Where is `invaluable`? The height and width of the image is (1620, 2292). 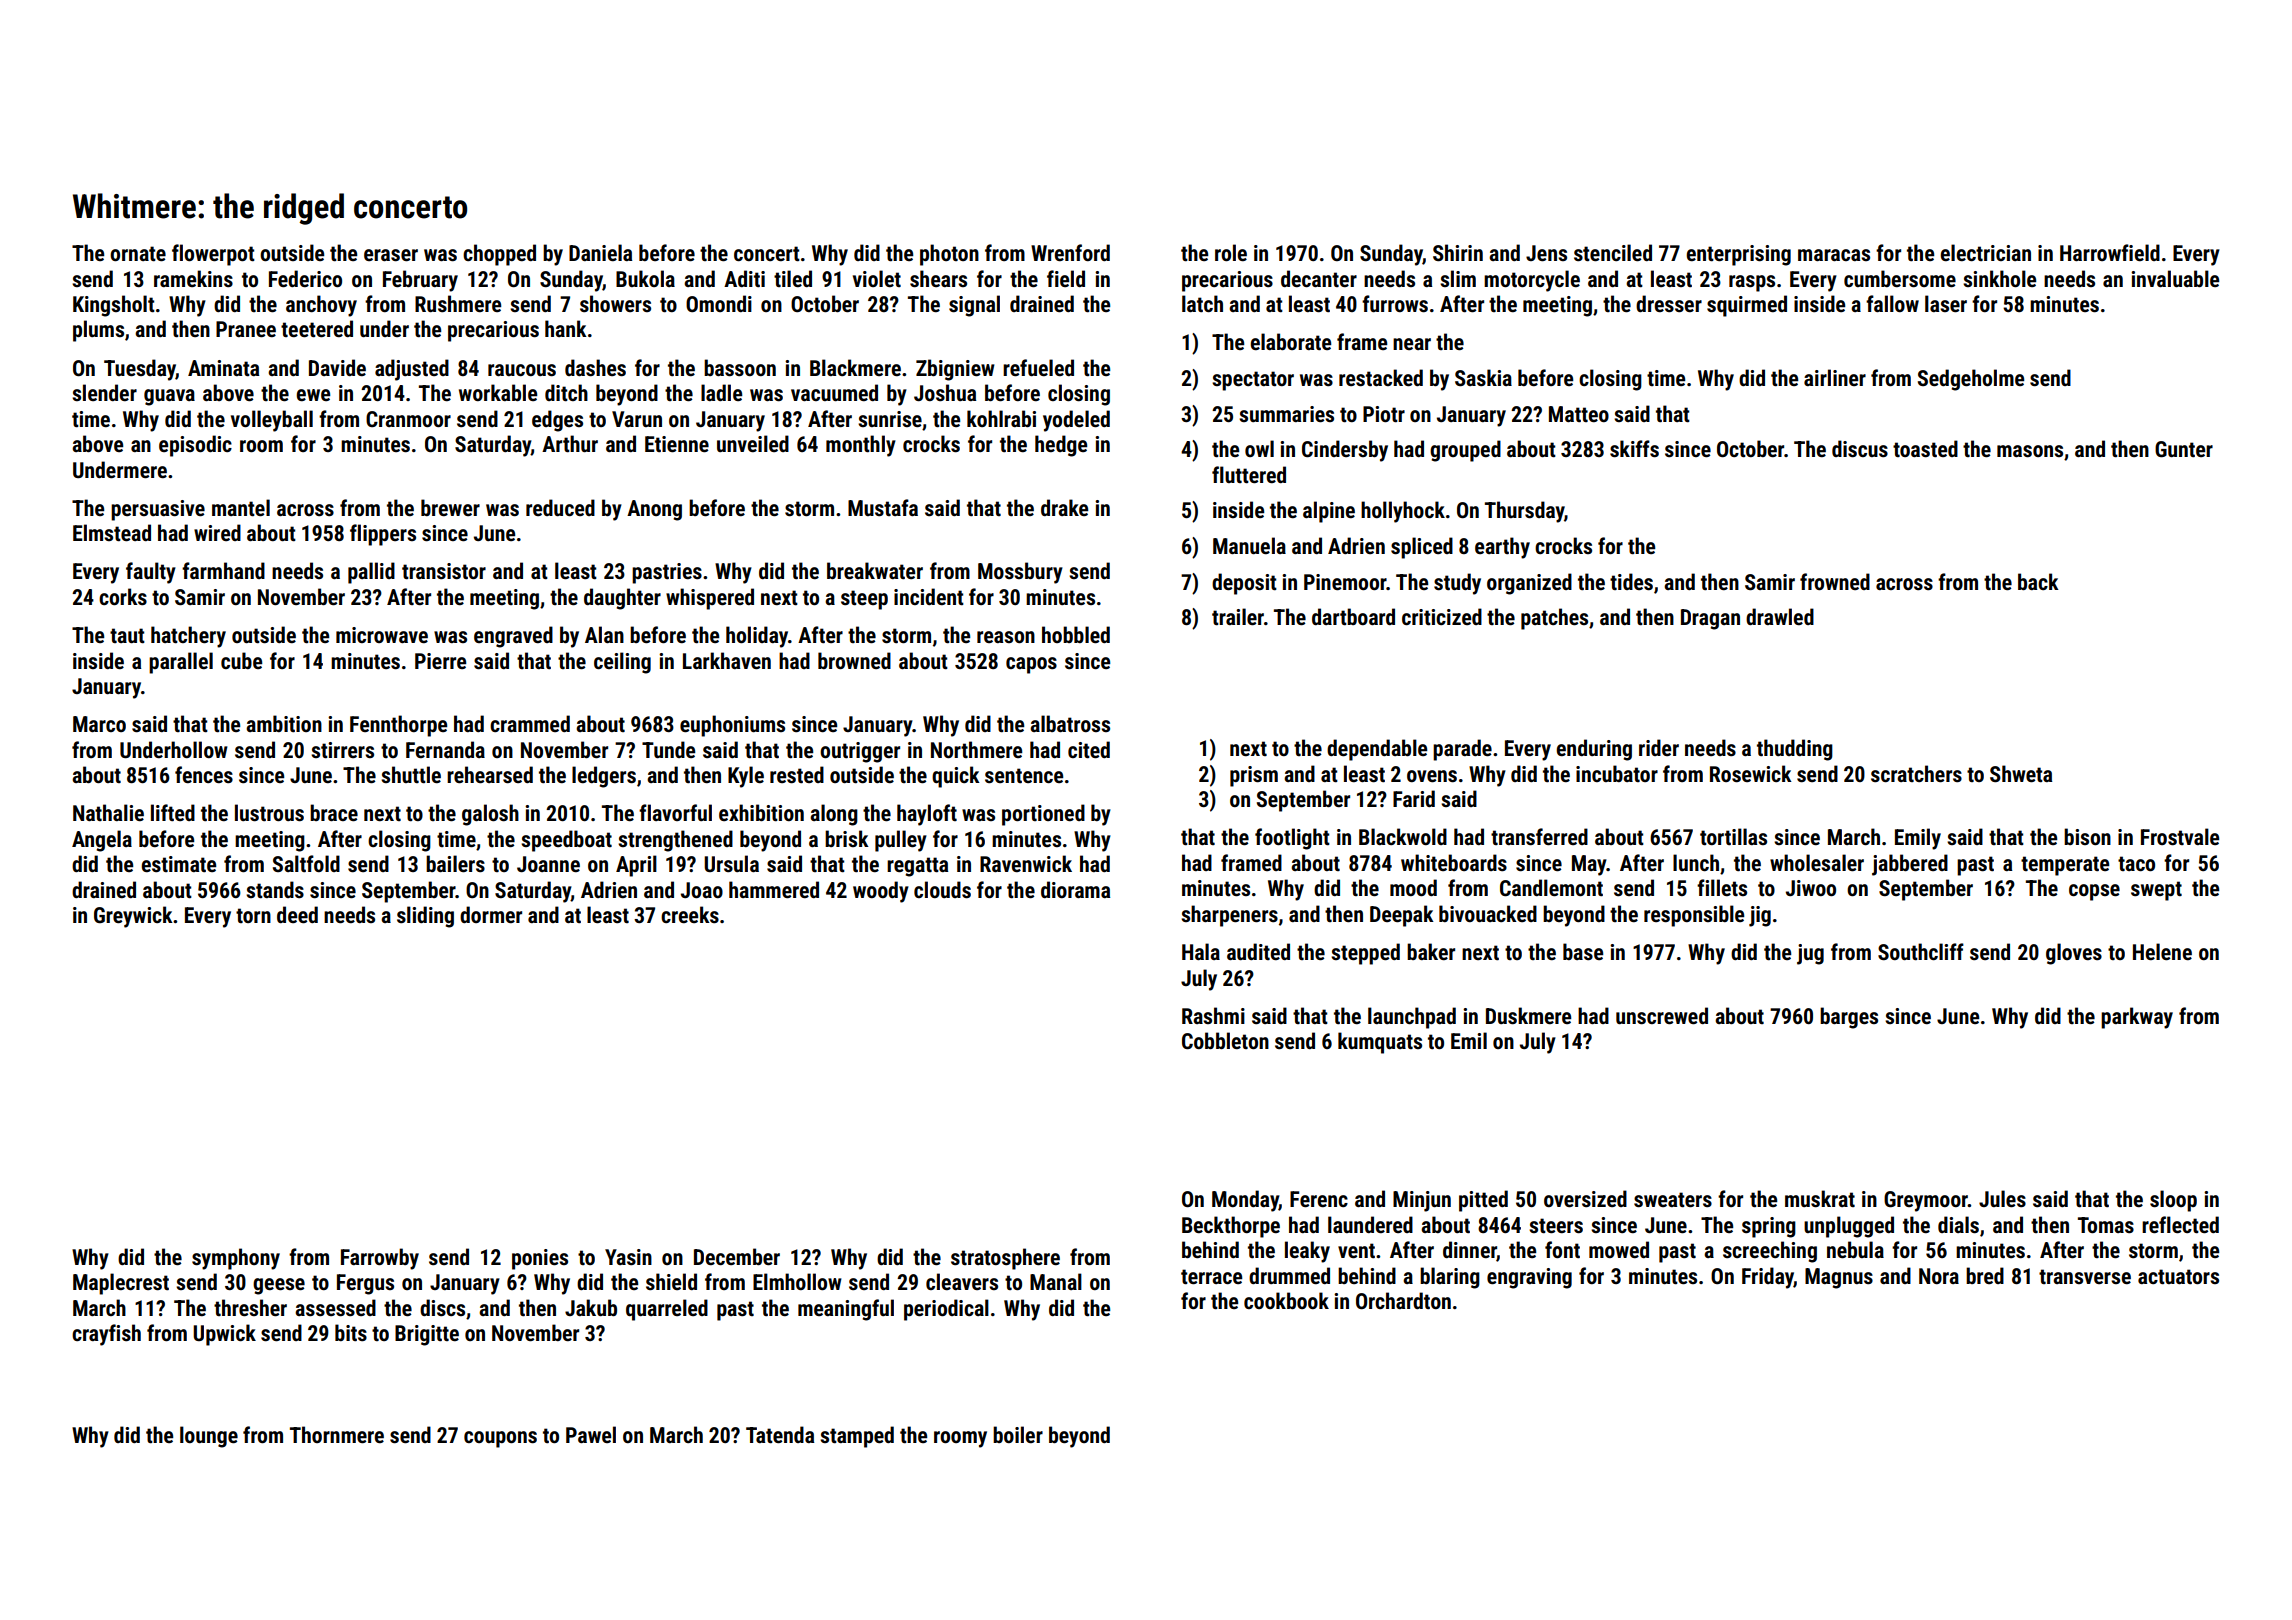 invaluable is located at coordinates (2175, 278).
